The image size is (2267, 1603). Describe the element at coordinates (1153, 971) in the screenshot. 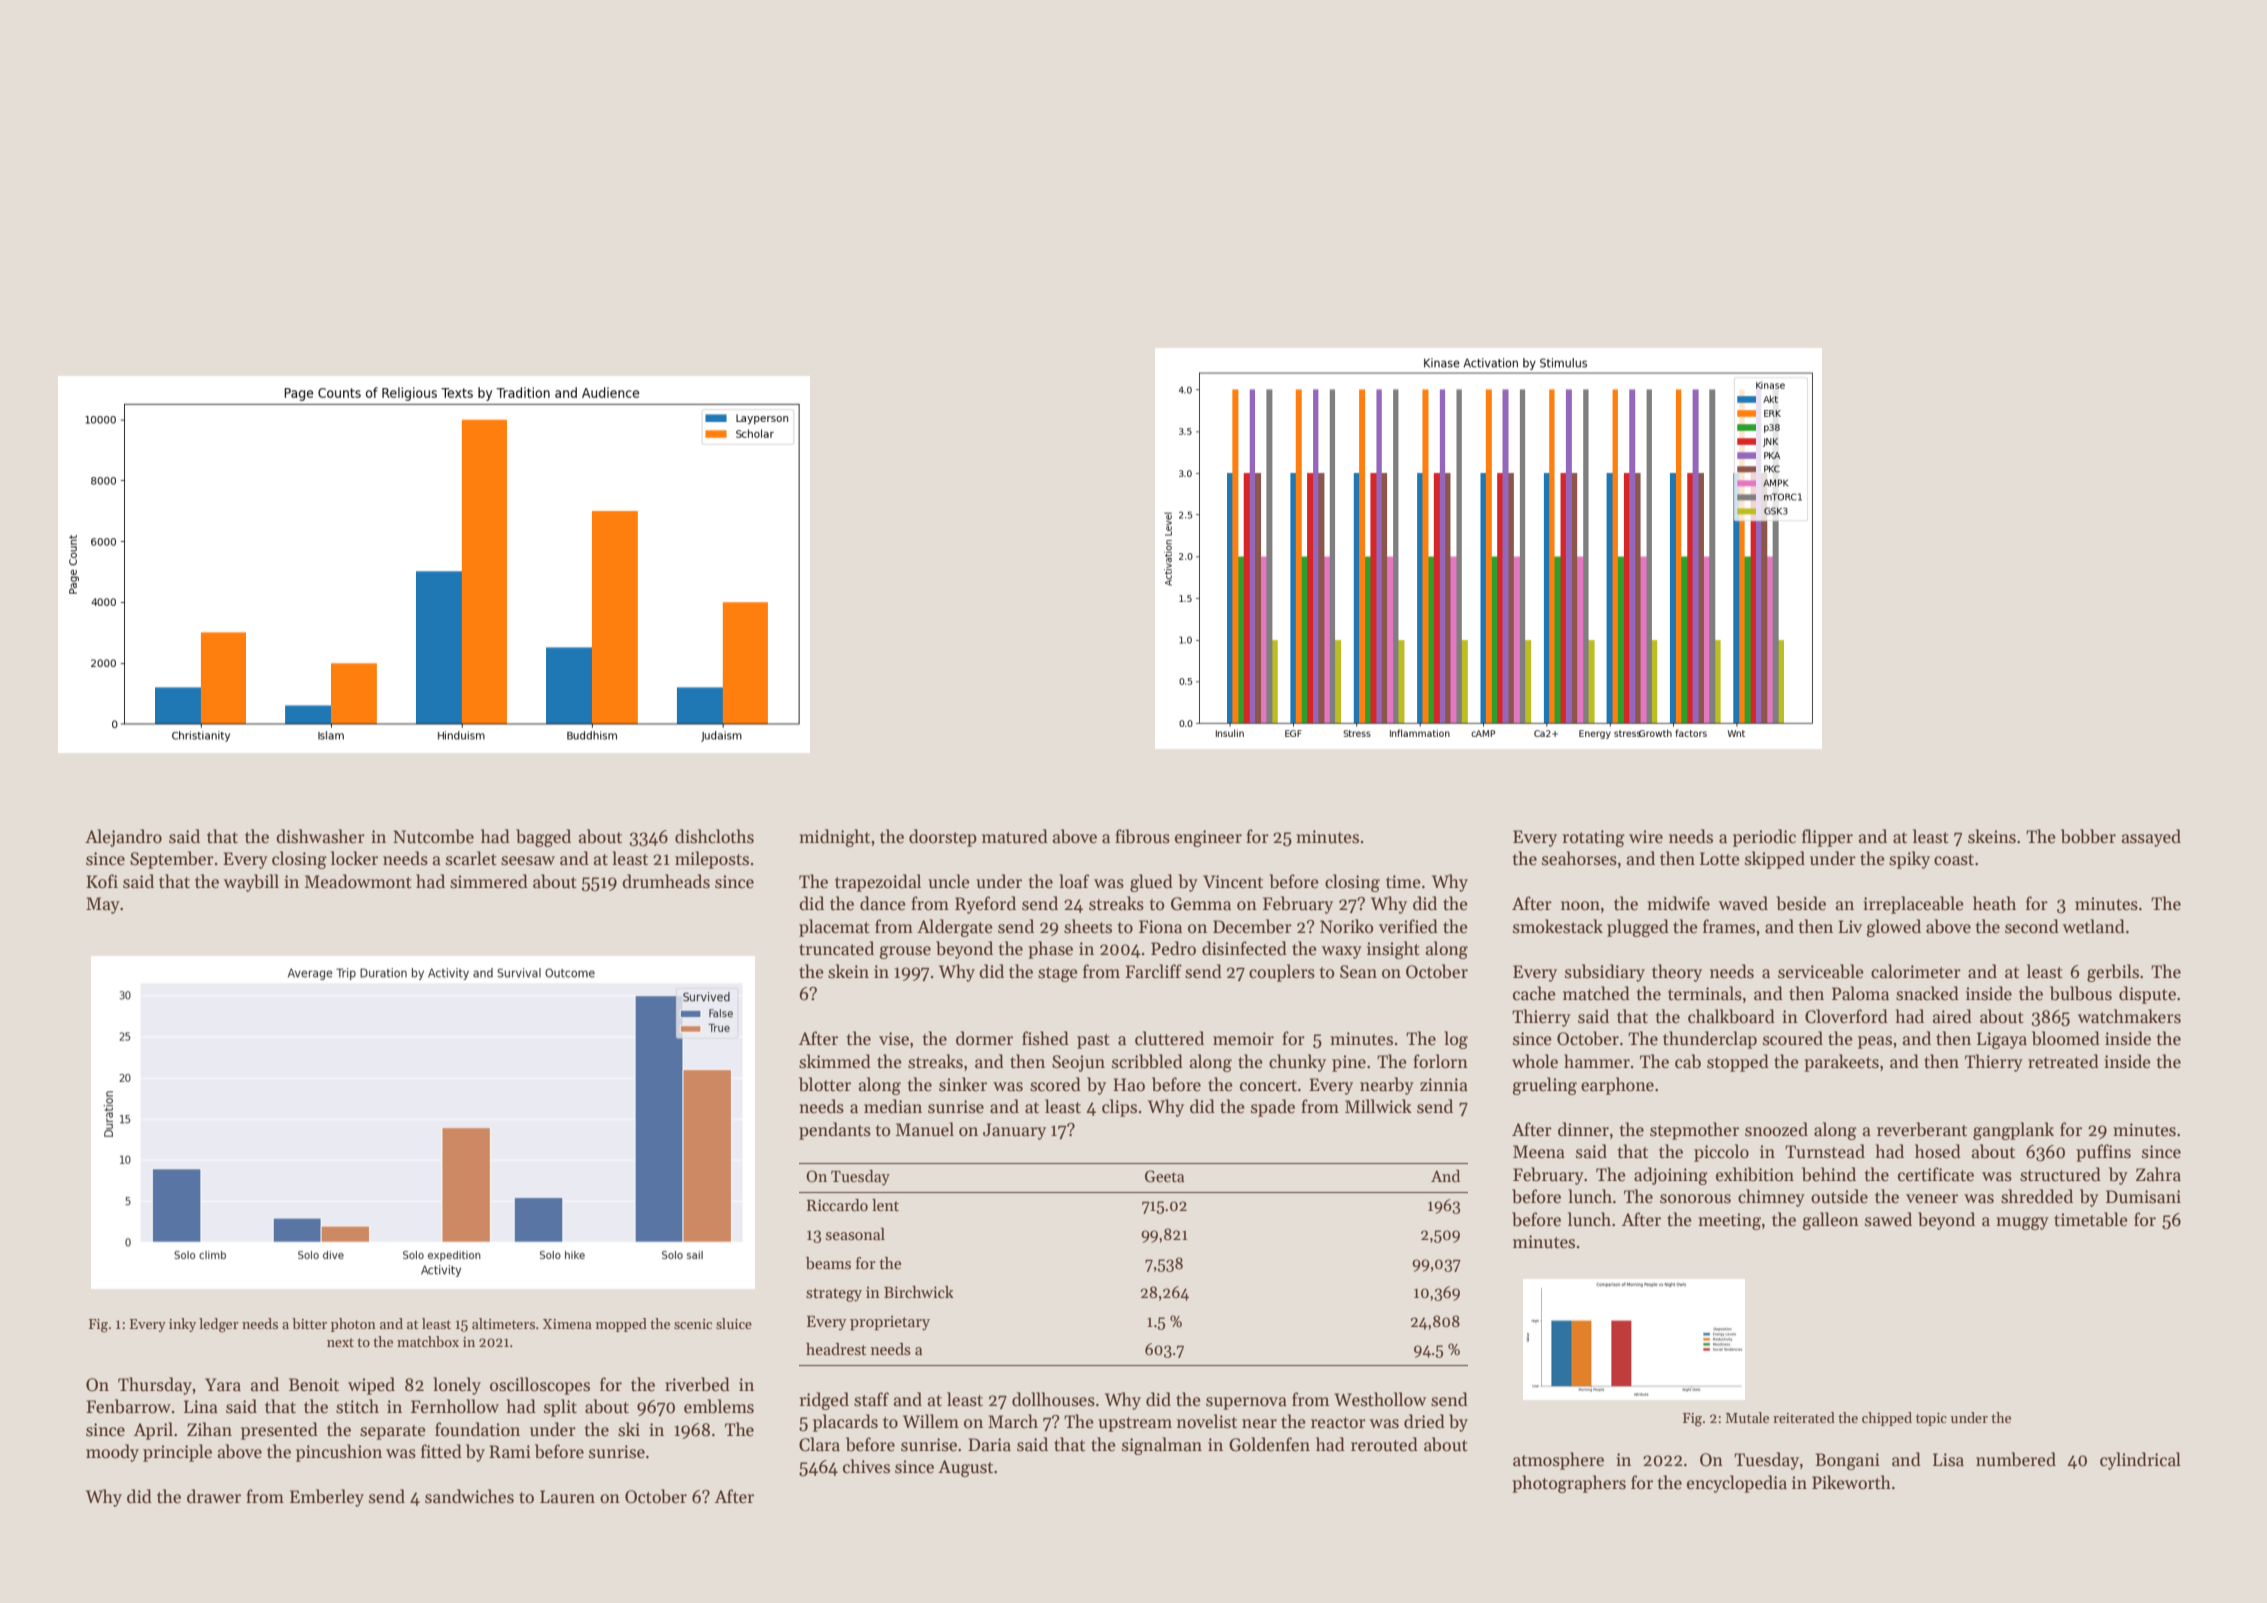

I see `Farcliff` at that location.
